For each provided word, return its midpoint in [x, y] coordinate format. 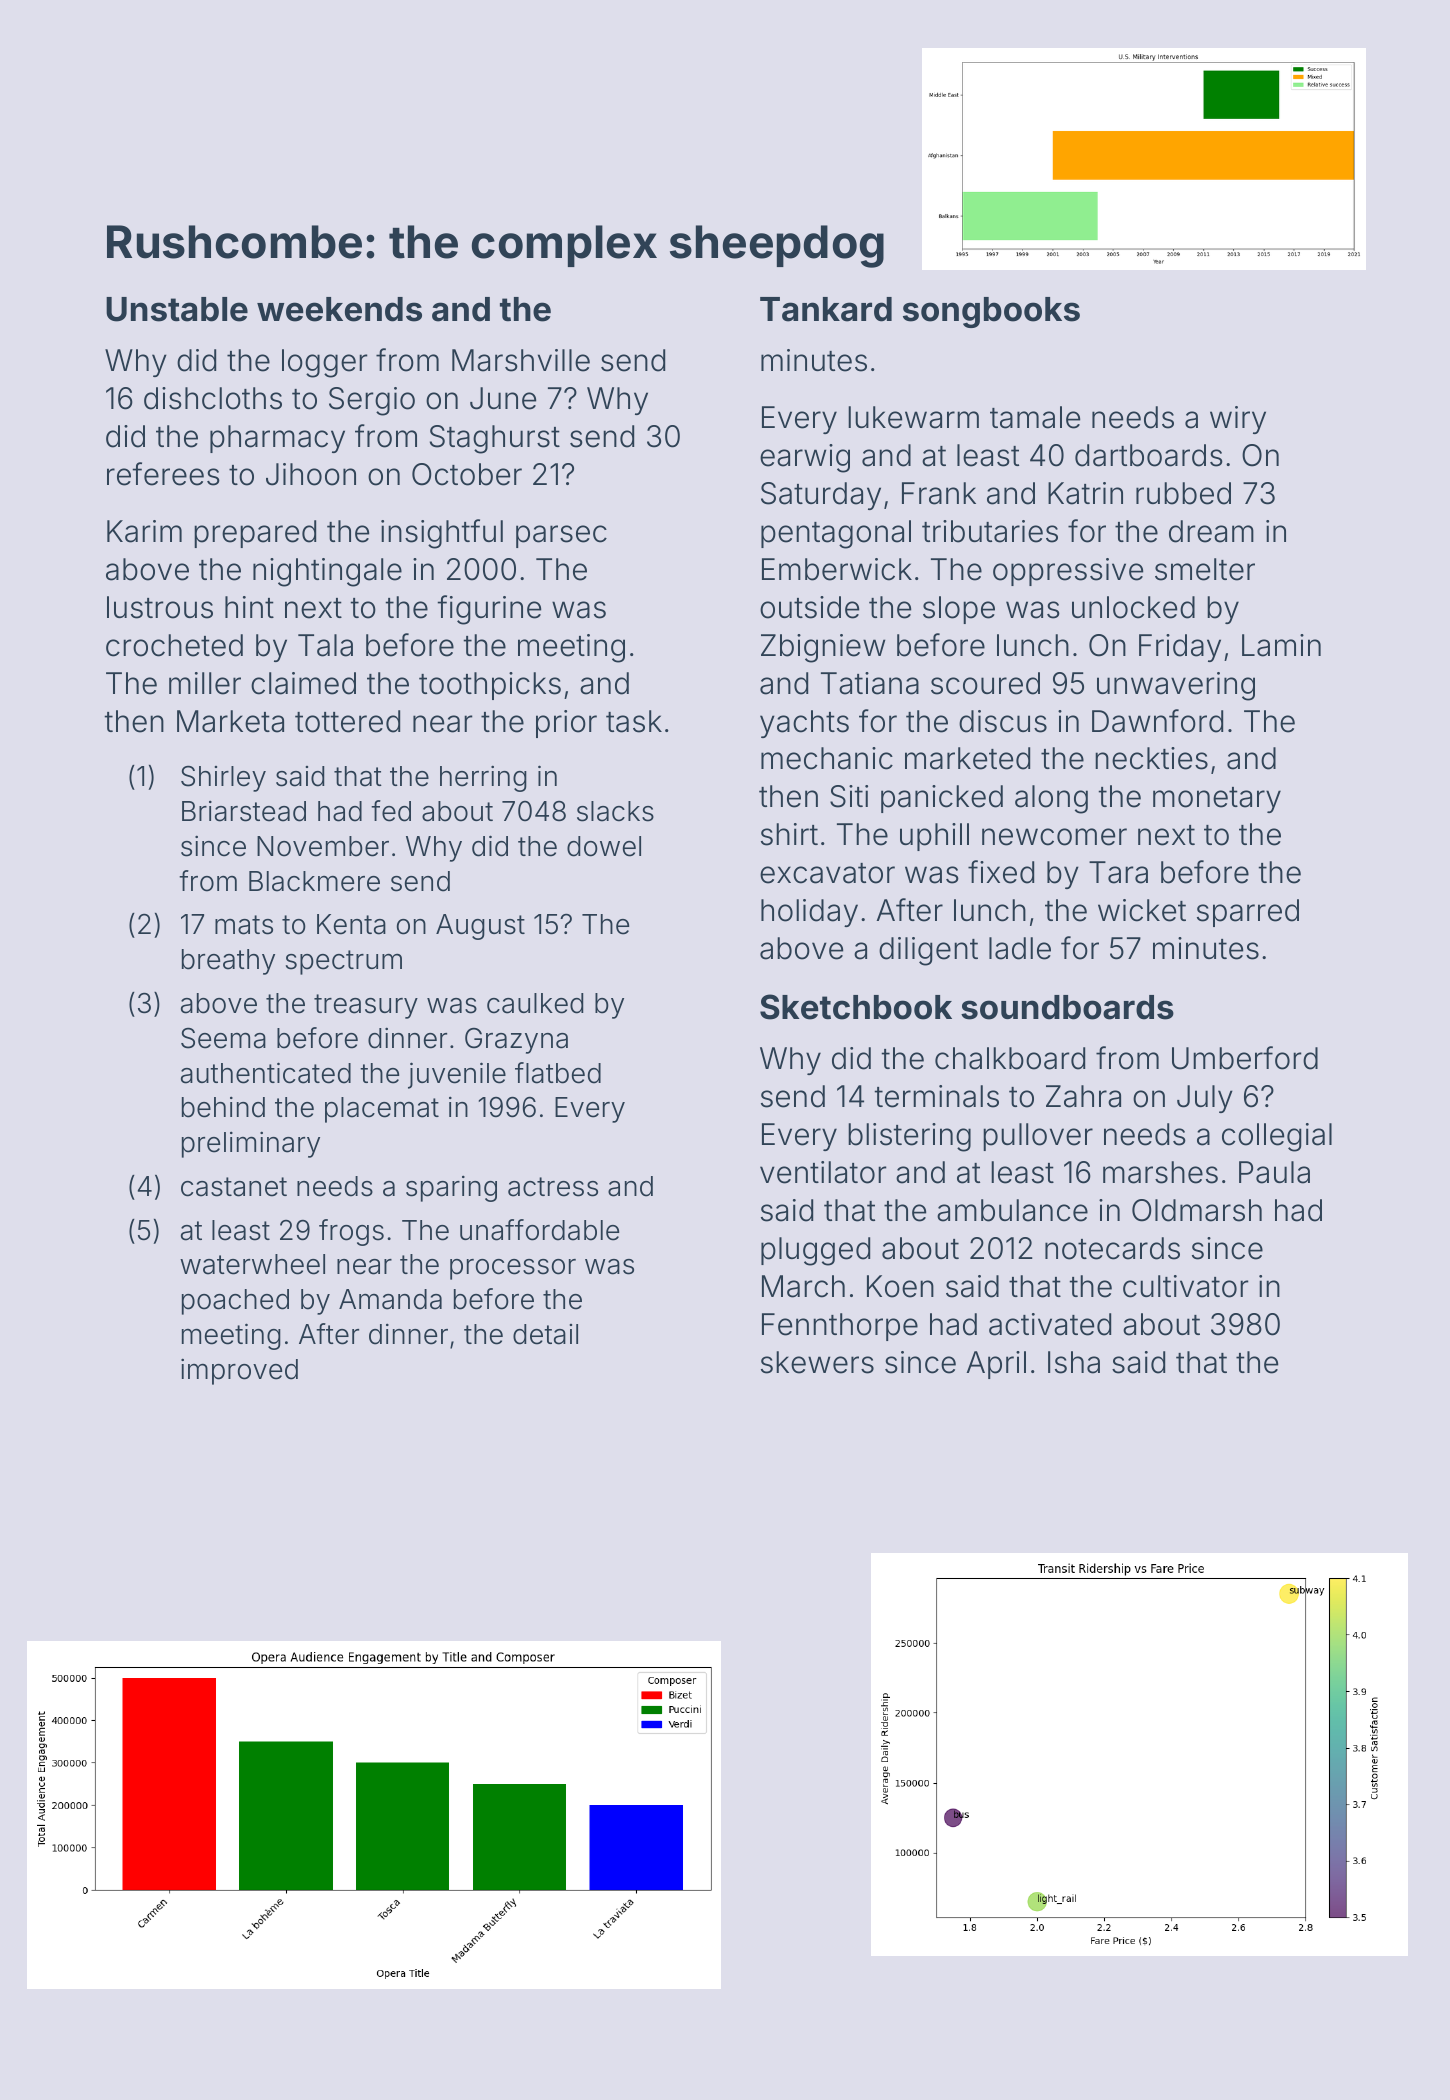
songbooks [991, 312]
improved [239, 1371]
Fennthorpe [840, 1327]
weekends [339, 309]
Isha [1074, 1362]
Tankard [826, 309]
